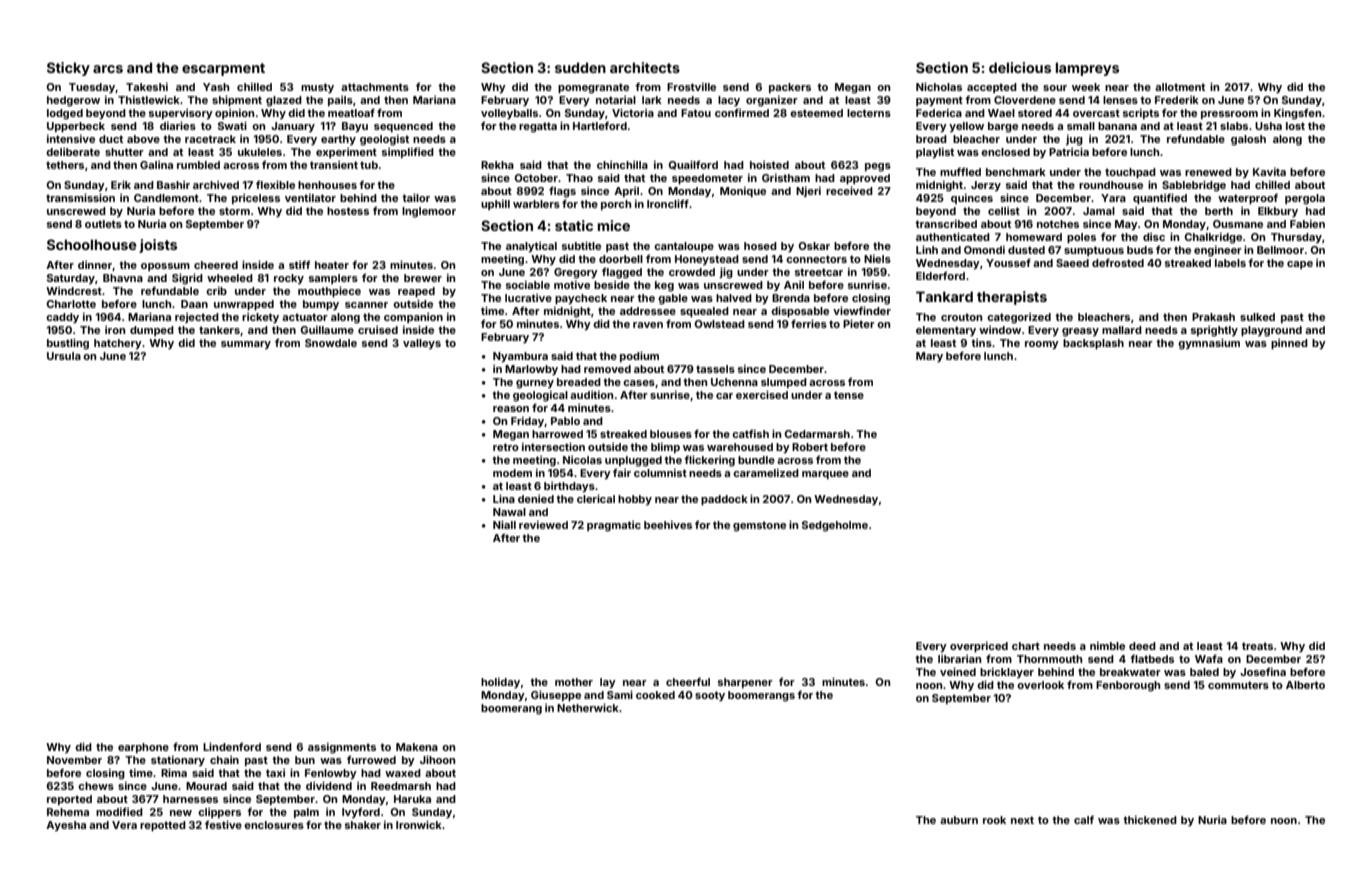  I want to click on holiday, so click(500, 683).
